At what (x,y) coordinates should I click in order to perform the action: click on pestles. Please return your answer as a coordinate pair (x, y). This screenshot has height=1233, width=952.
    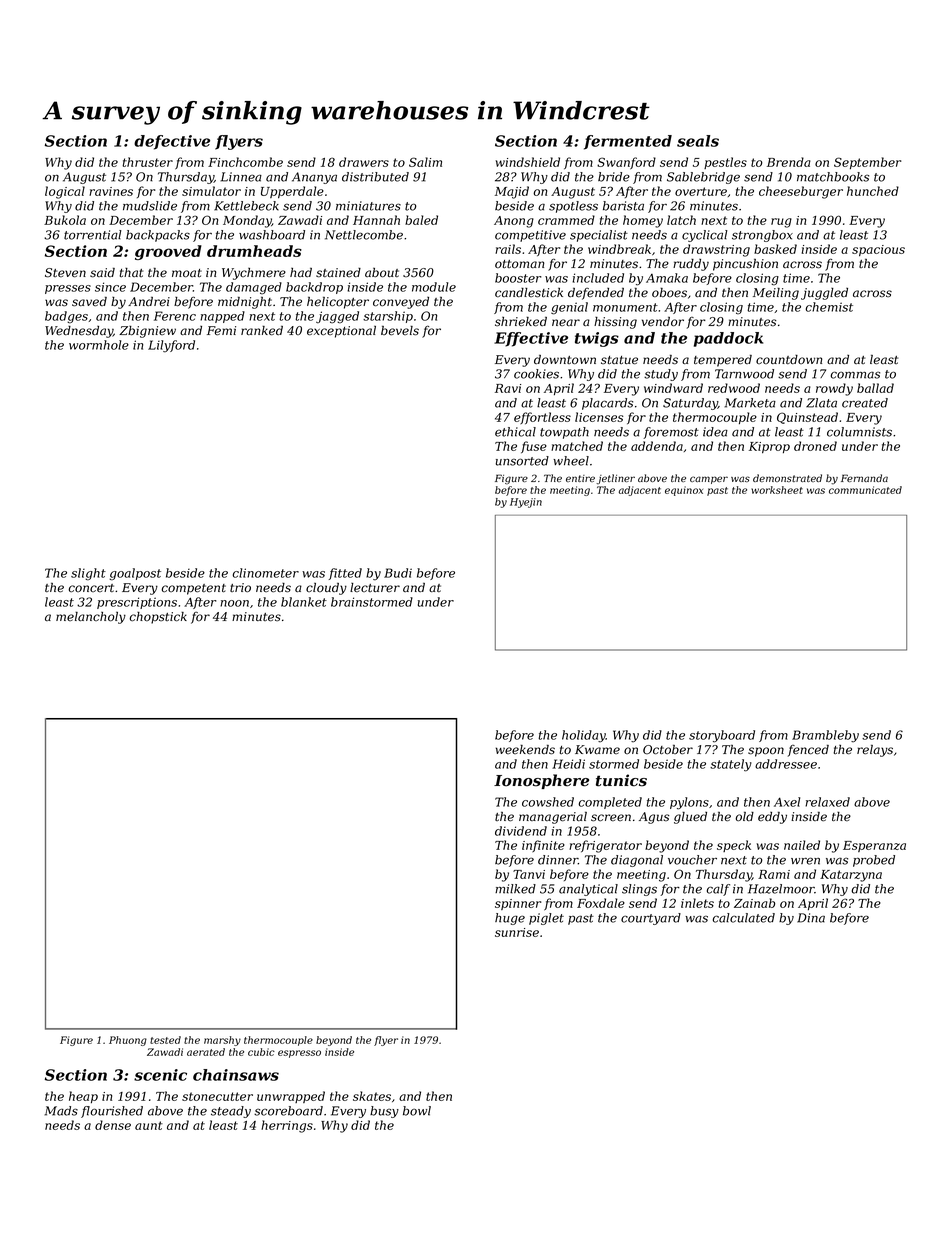
    Looking at the image, I should click on (725, 163).
